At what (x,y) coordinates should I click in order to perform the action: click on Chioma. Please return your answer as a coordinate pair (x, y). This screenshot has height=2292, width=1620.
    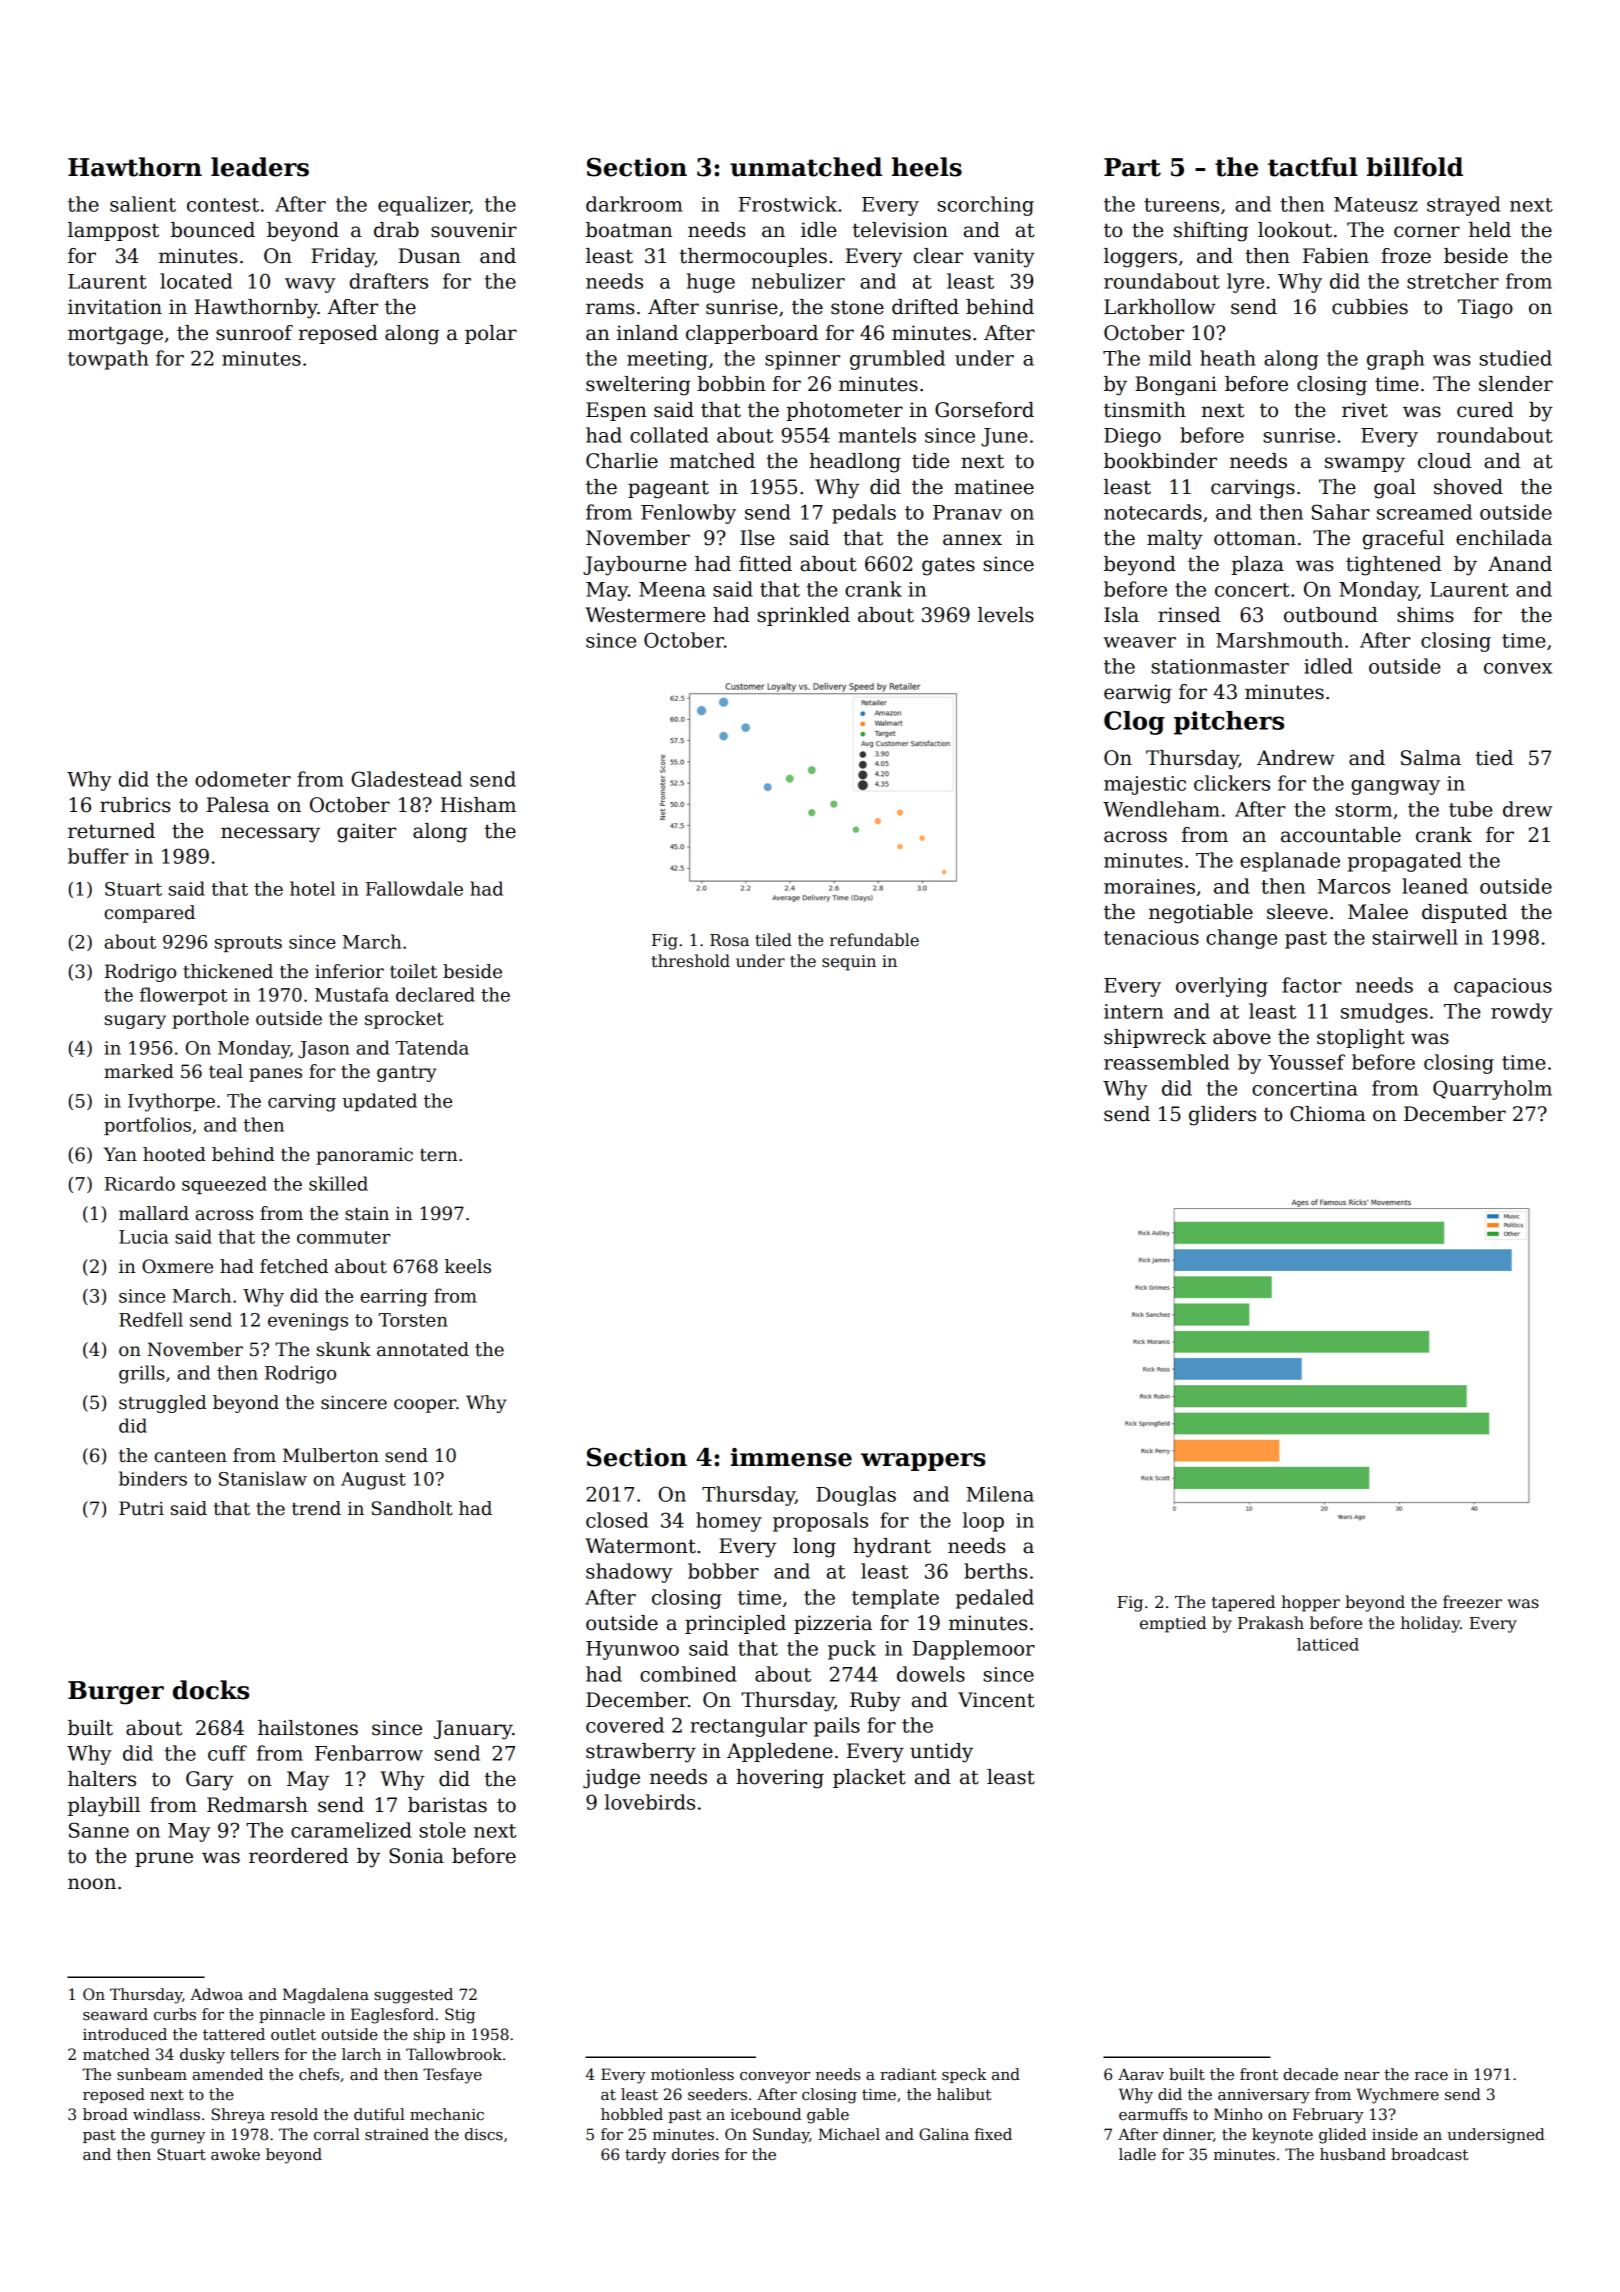
    Looking at the image, I should click on (1328, 1114).
